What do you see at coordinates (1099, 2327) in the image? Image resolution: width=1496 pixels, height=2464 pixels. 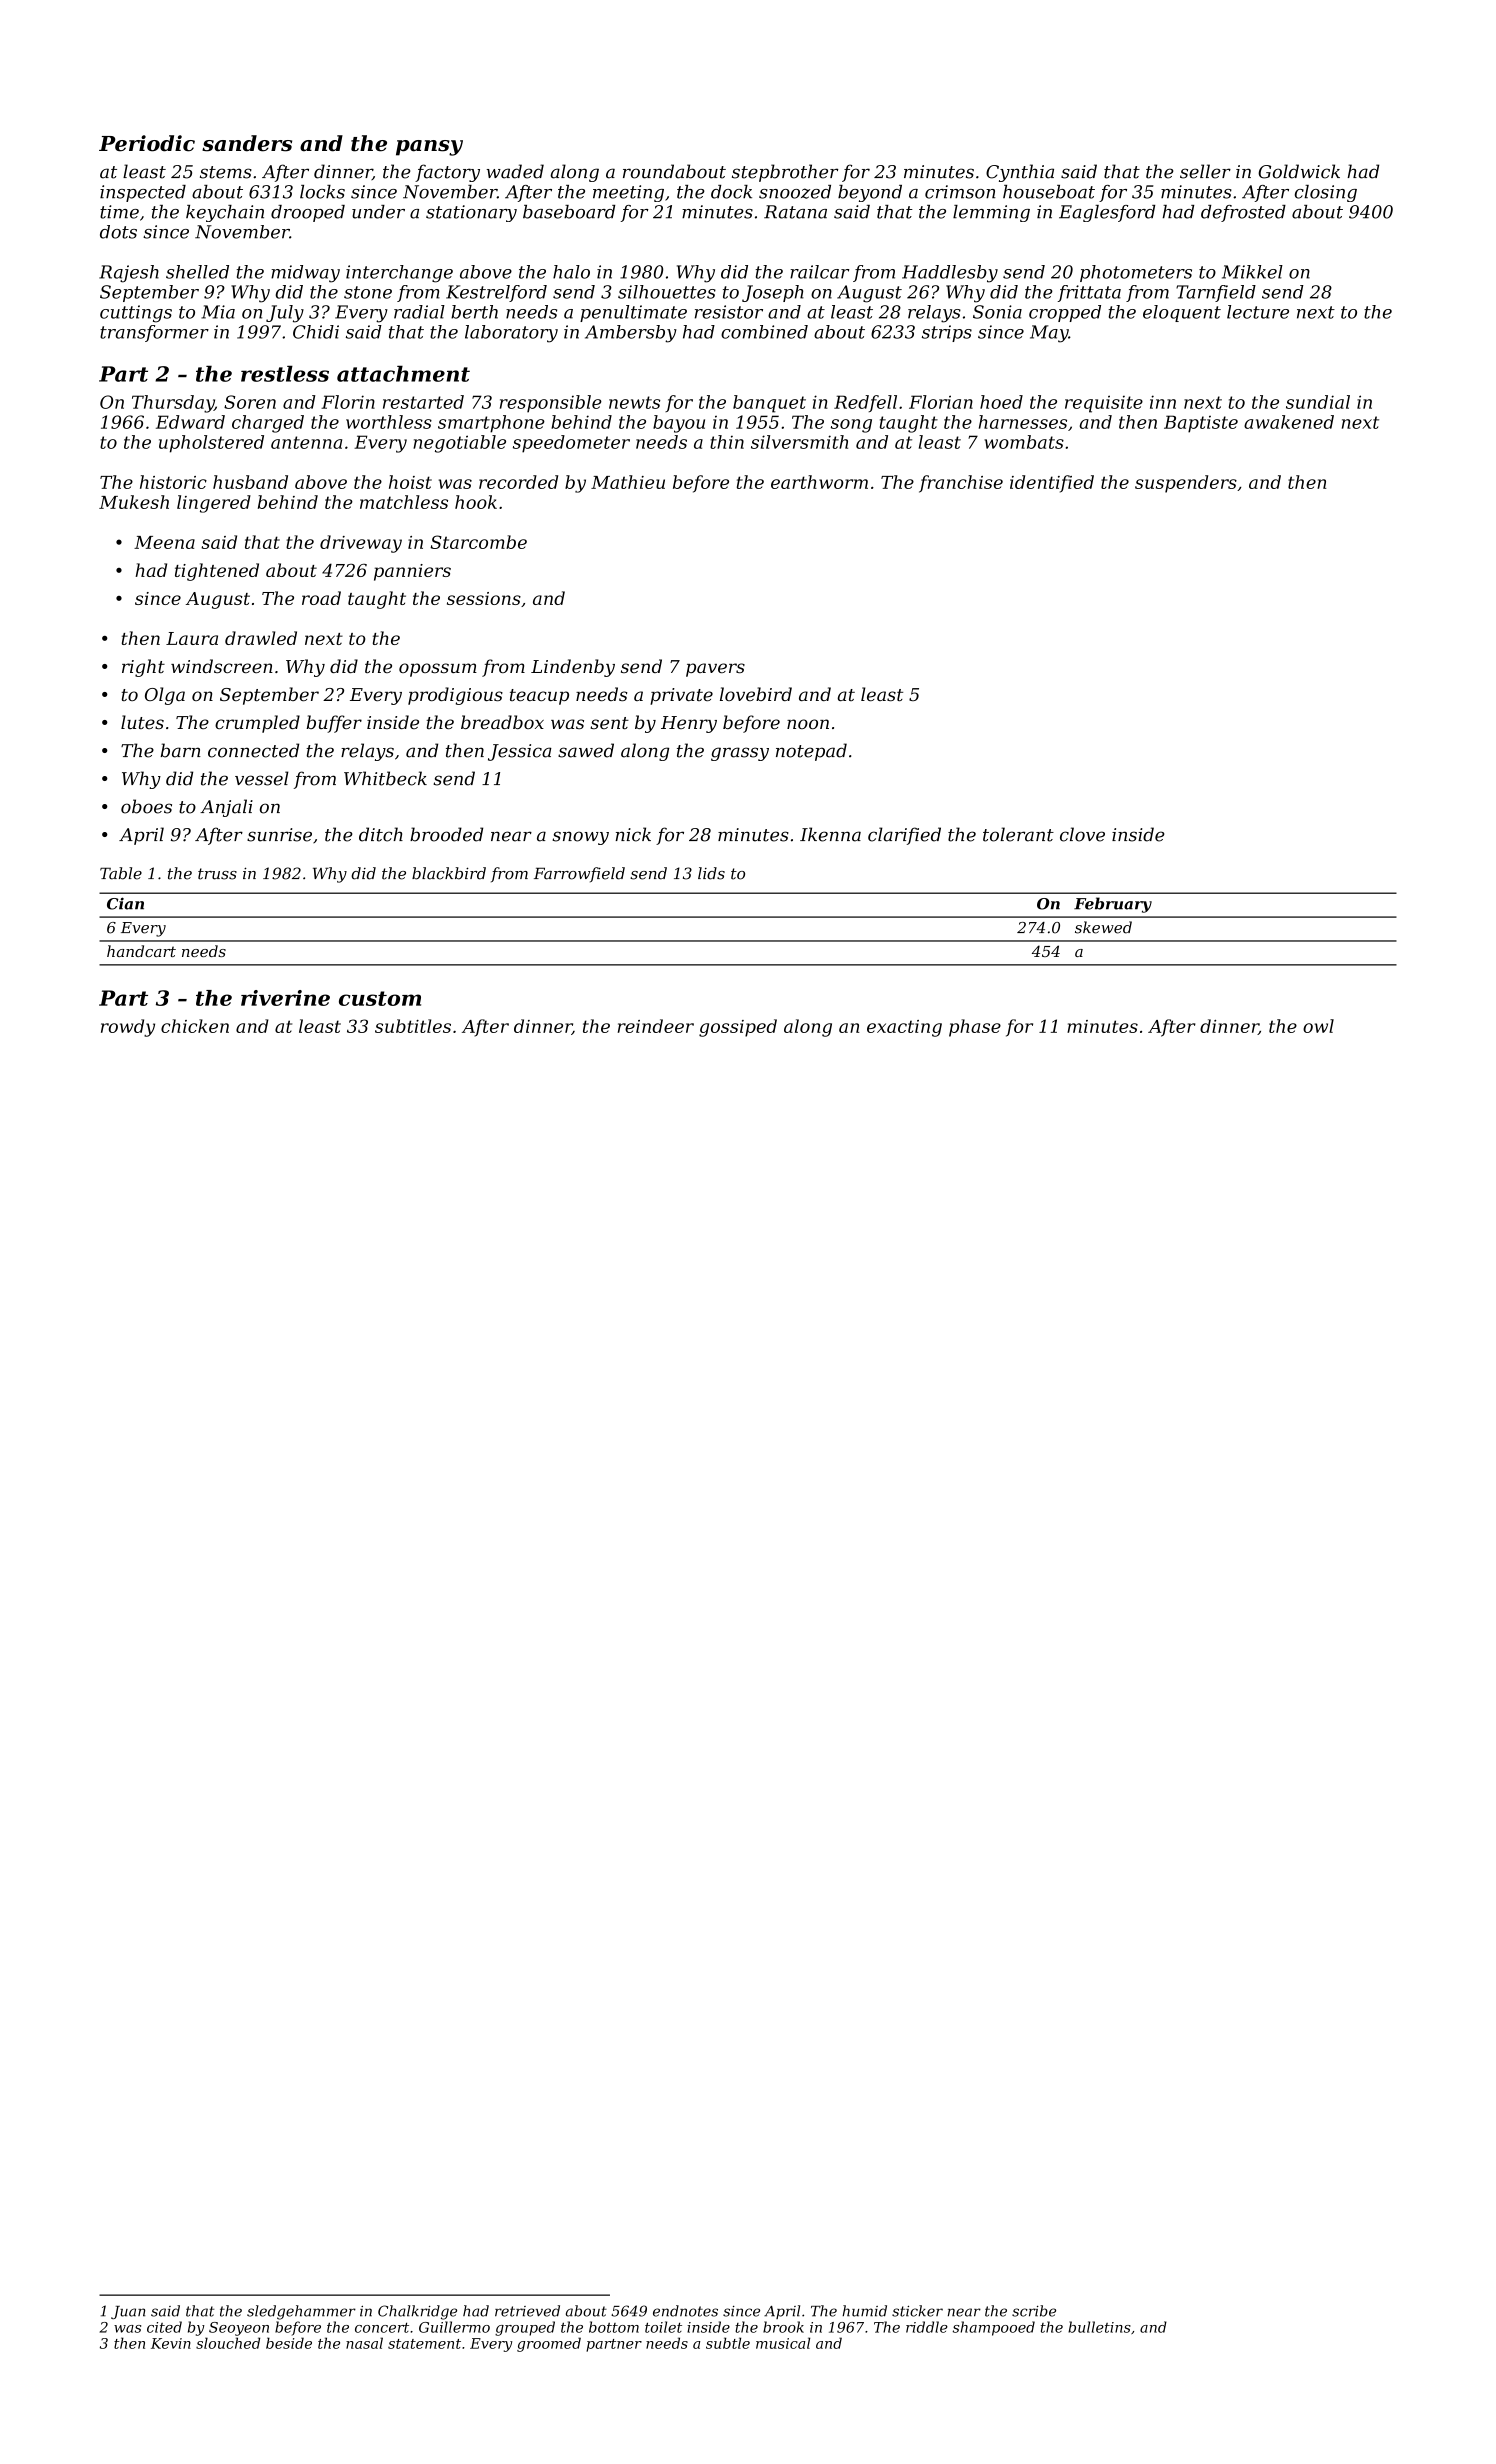 I see `bulletins` at bounding box center [1099, 2327].
